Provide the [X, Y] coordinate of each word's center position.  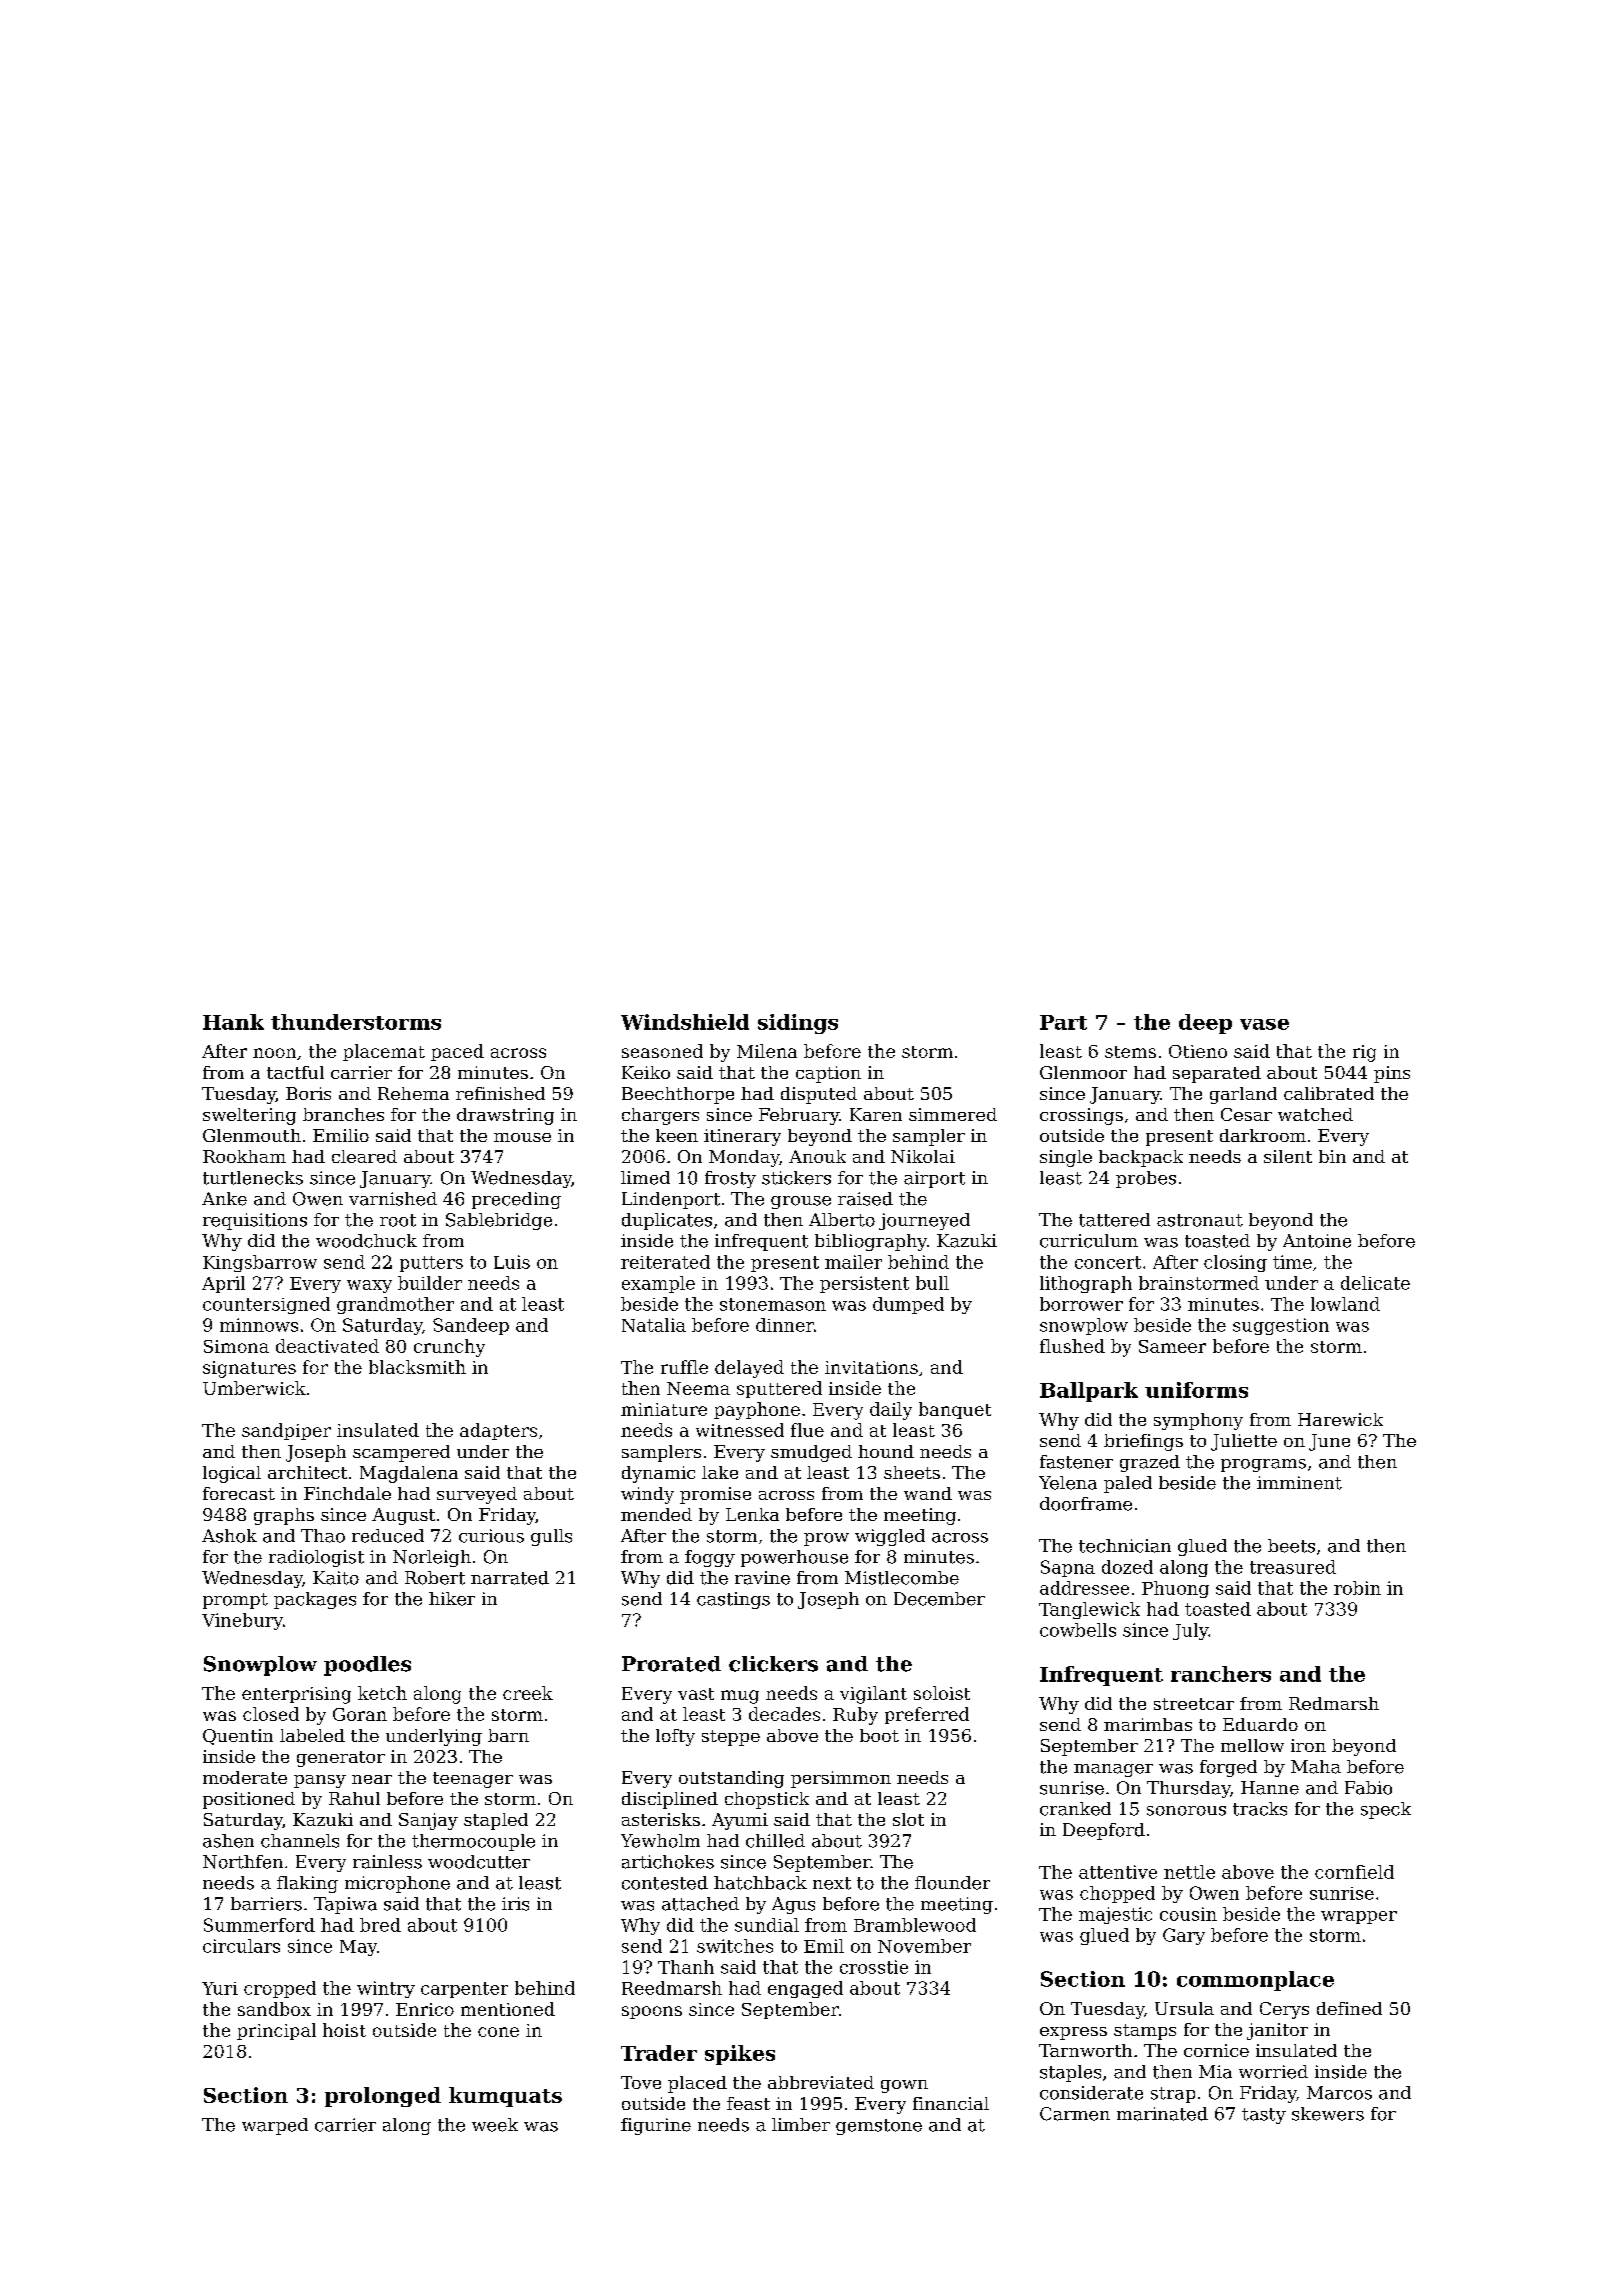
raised [865, 1199]
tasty [1264, 2116]
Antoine [1317, 1241]
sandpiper [286, 1431]
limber [801, 2125]
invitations [871, 1367]
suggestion [1281, 1326]
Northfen [243, 1862]
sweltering [249, 1116]
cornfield [1354, 1872]
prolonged [383, 2097]
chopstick [767, 1800]
